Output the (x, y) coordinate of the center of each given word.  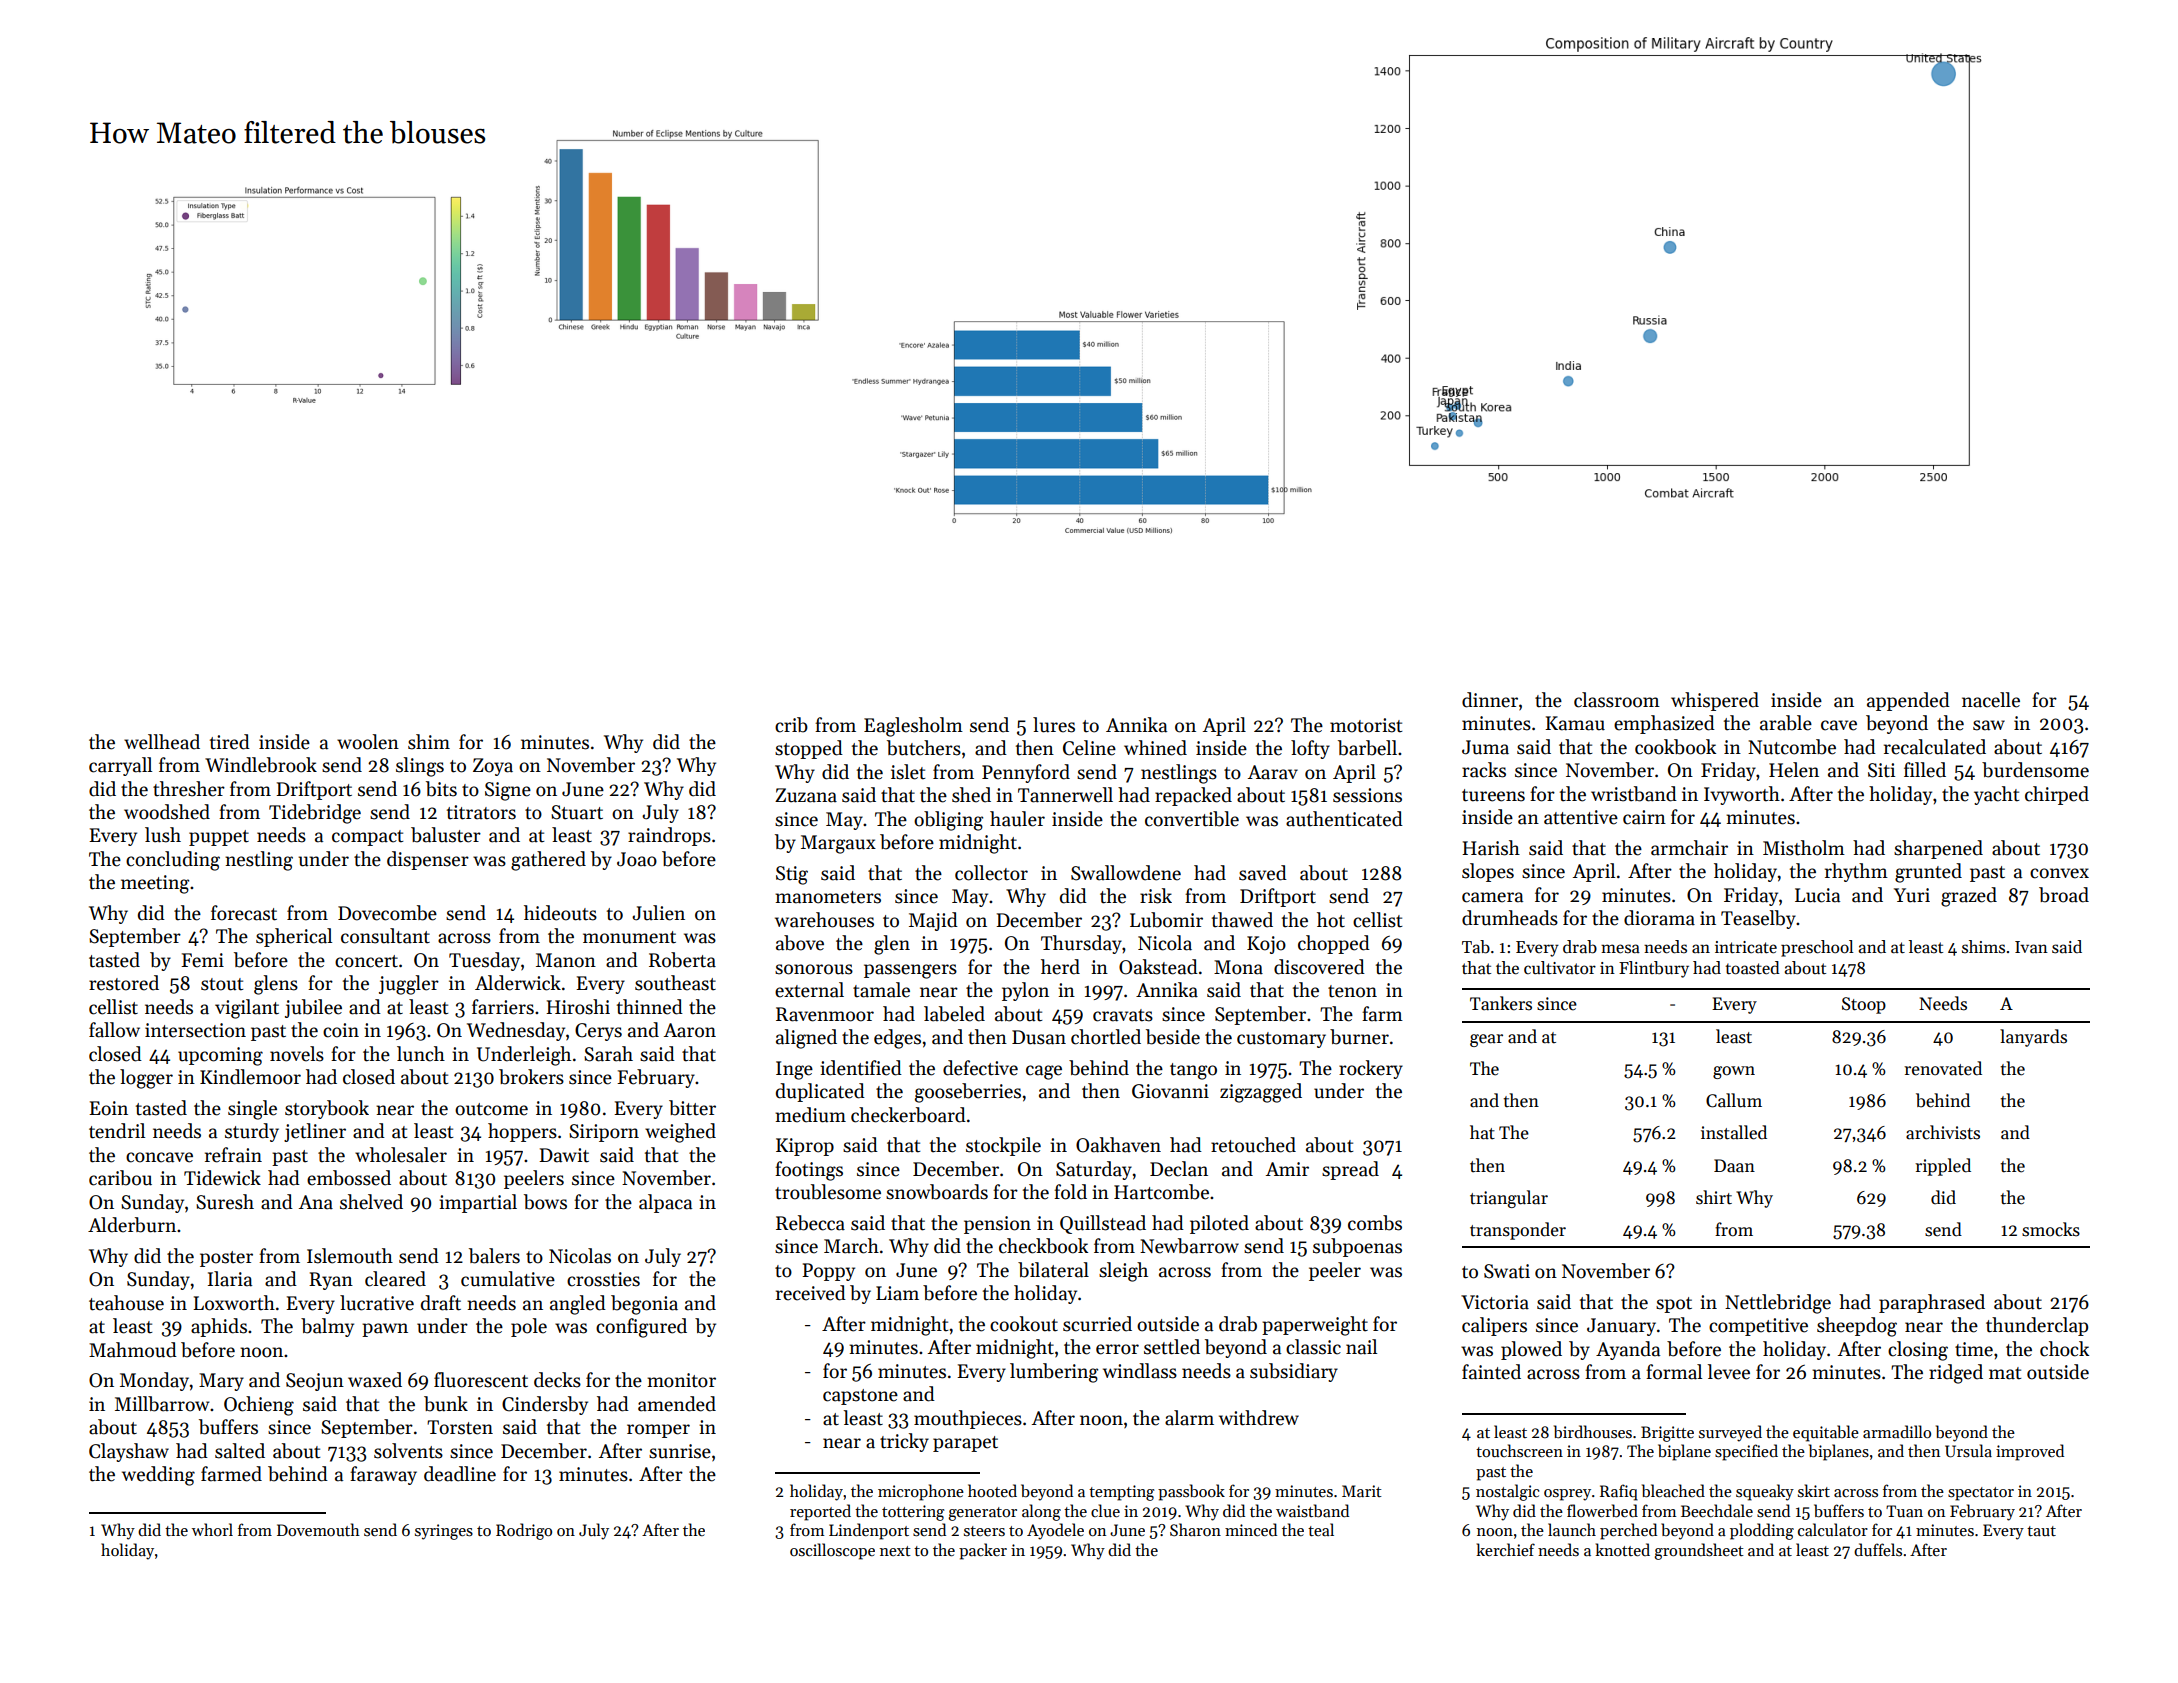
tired (230, 742)
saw (1989, 725)
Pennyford (1026, 773)
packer (983, 1551)
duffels (1878, 1549)
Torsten (460, 1427)
